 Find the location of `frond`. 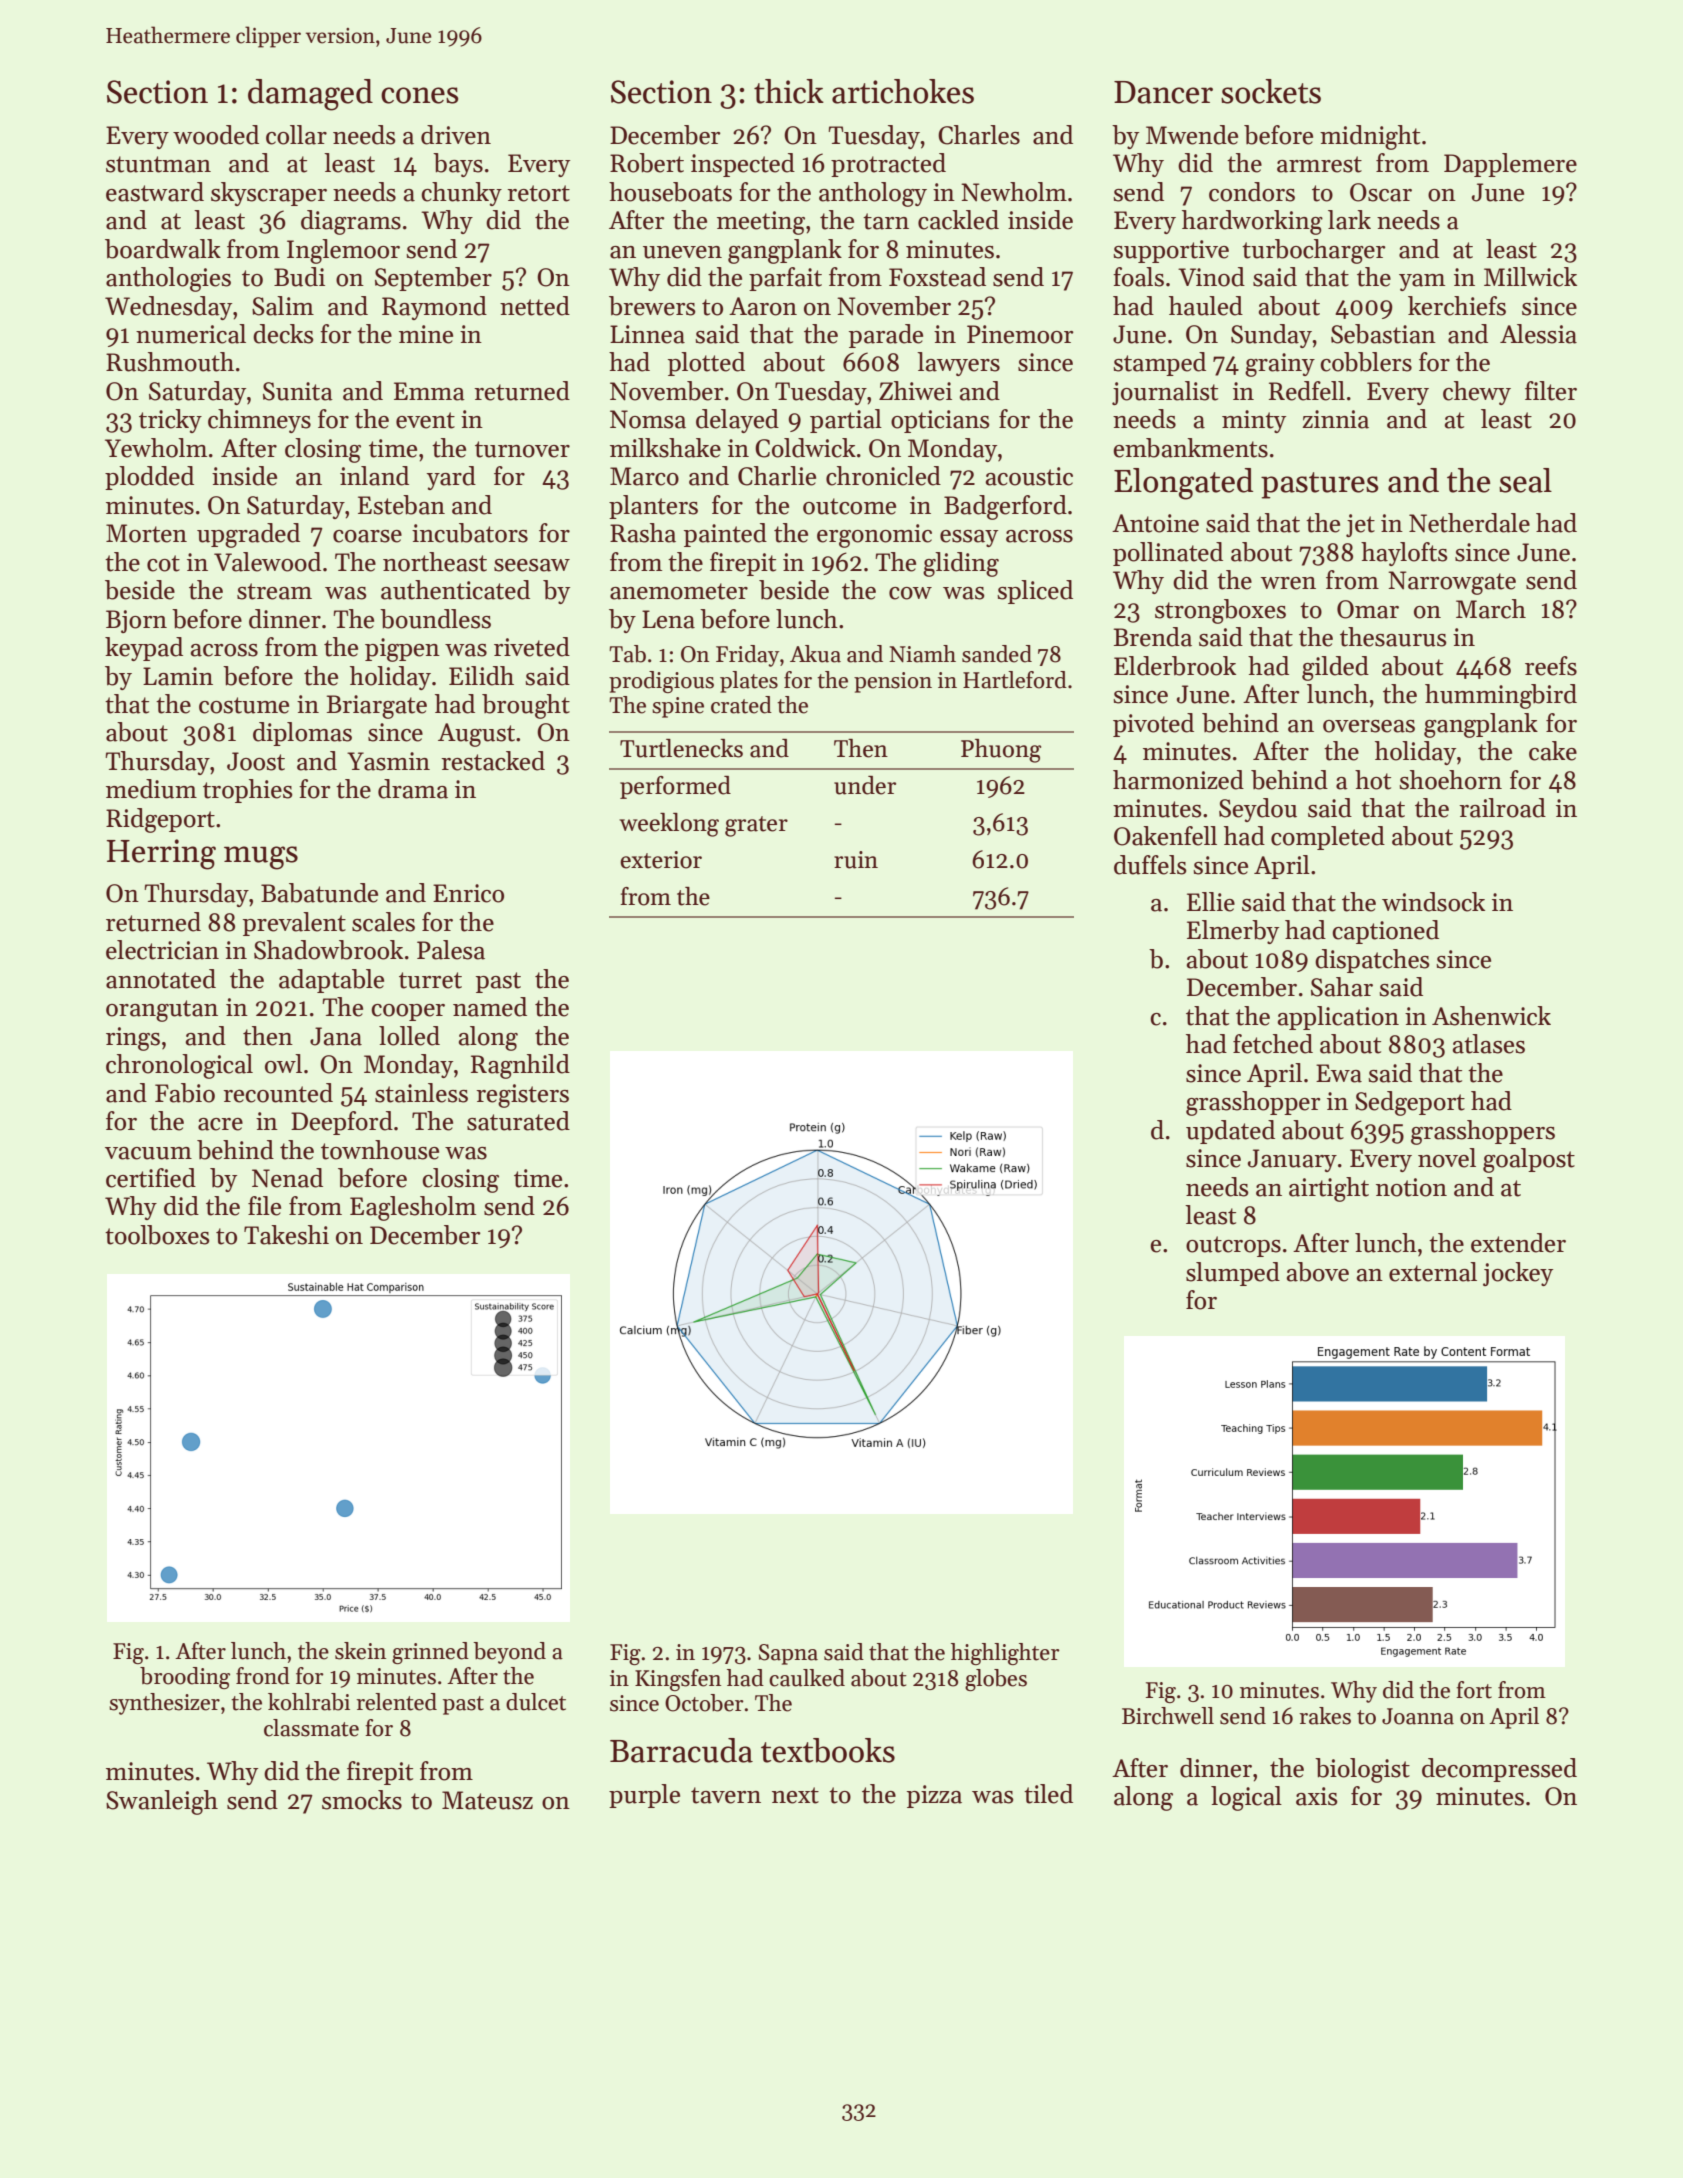

frond is located at coordinates (263, 1676).
